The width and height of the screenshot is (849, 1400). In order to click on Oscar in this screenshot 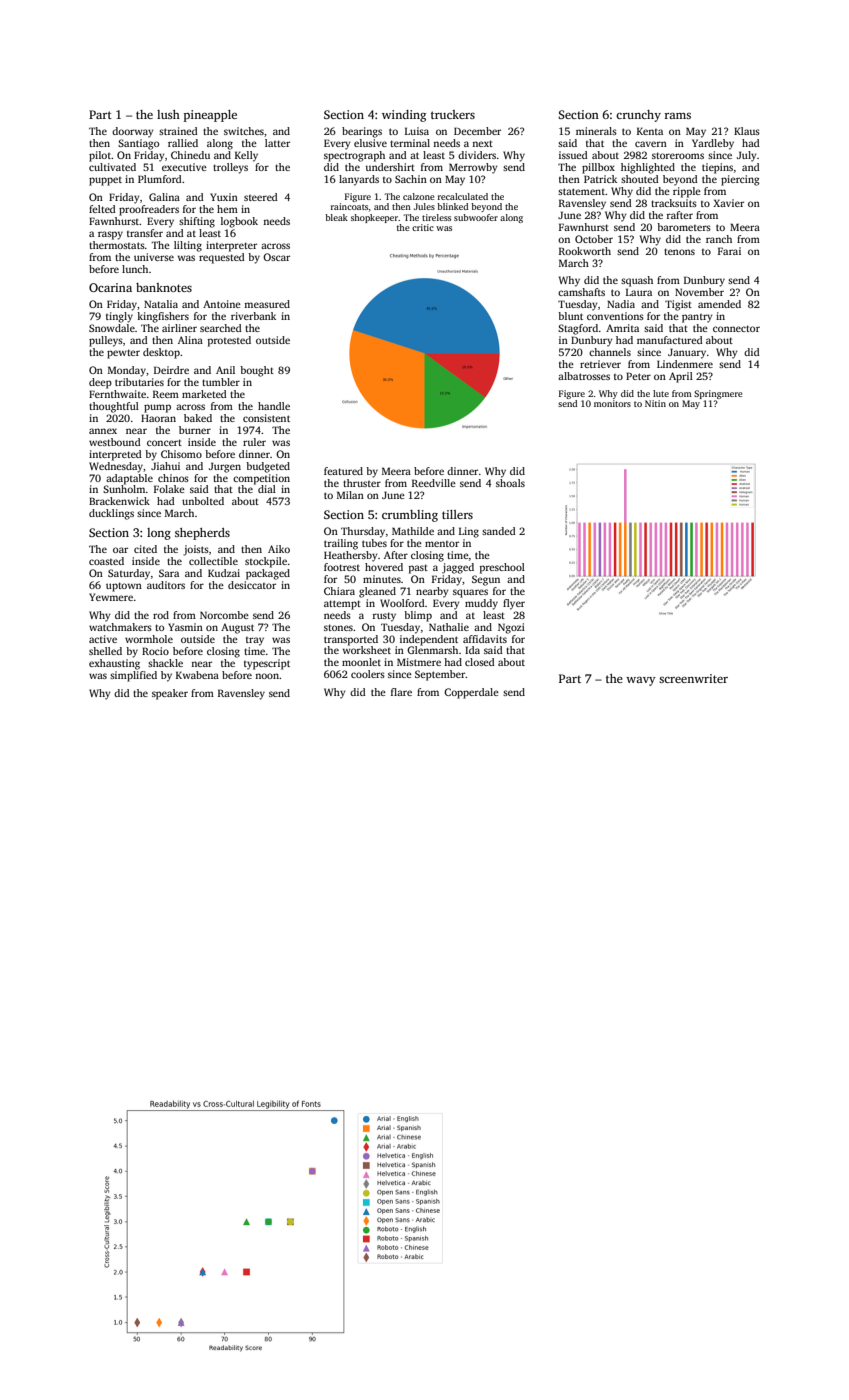, I will do `click(276, 257)`.
